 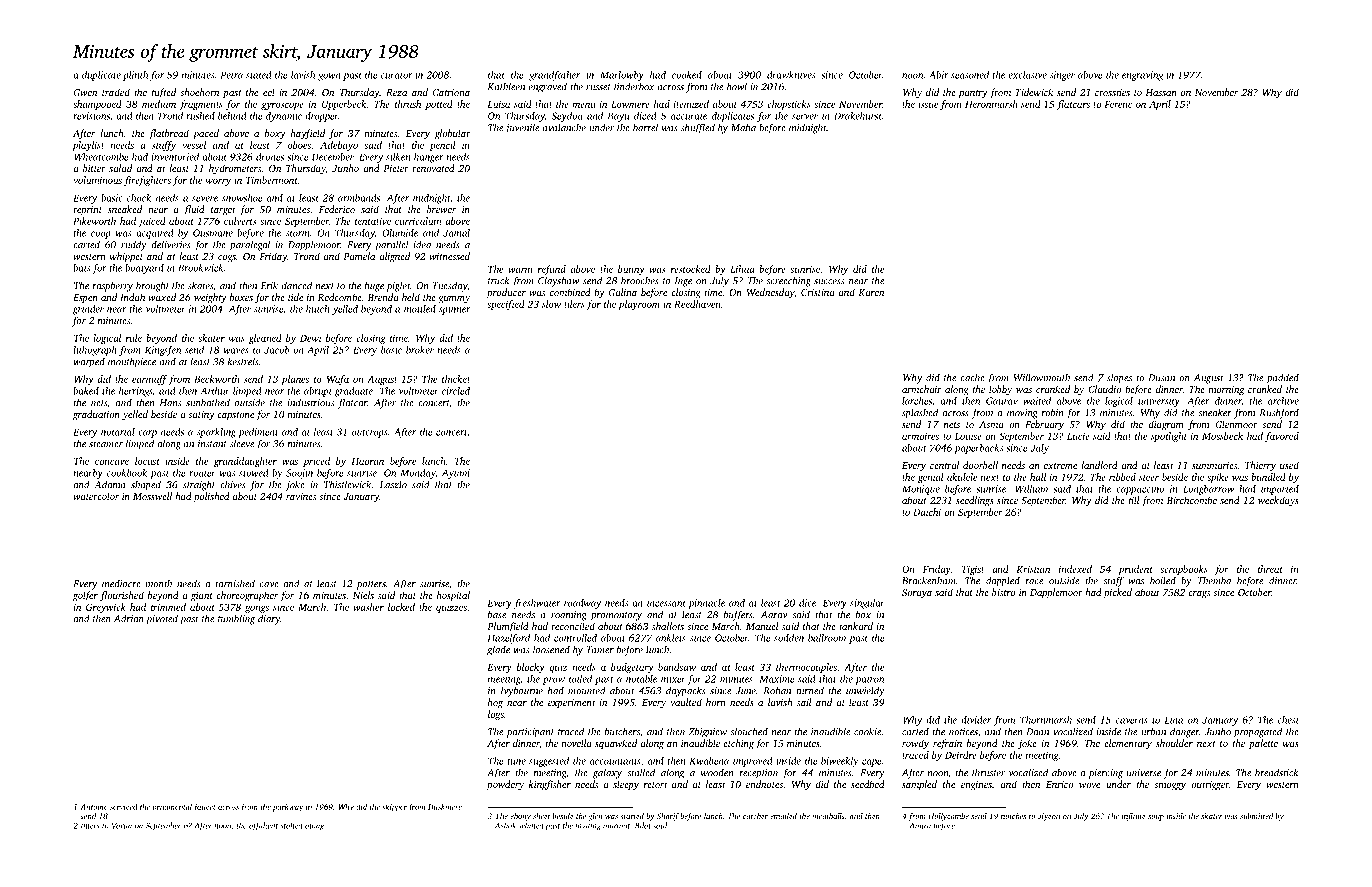 I want to click on engraving, so click(x=1142, y=76).
